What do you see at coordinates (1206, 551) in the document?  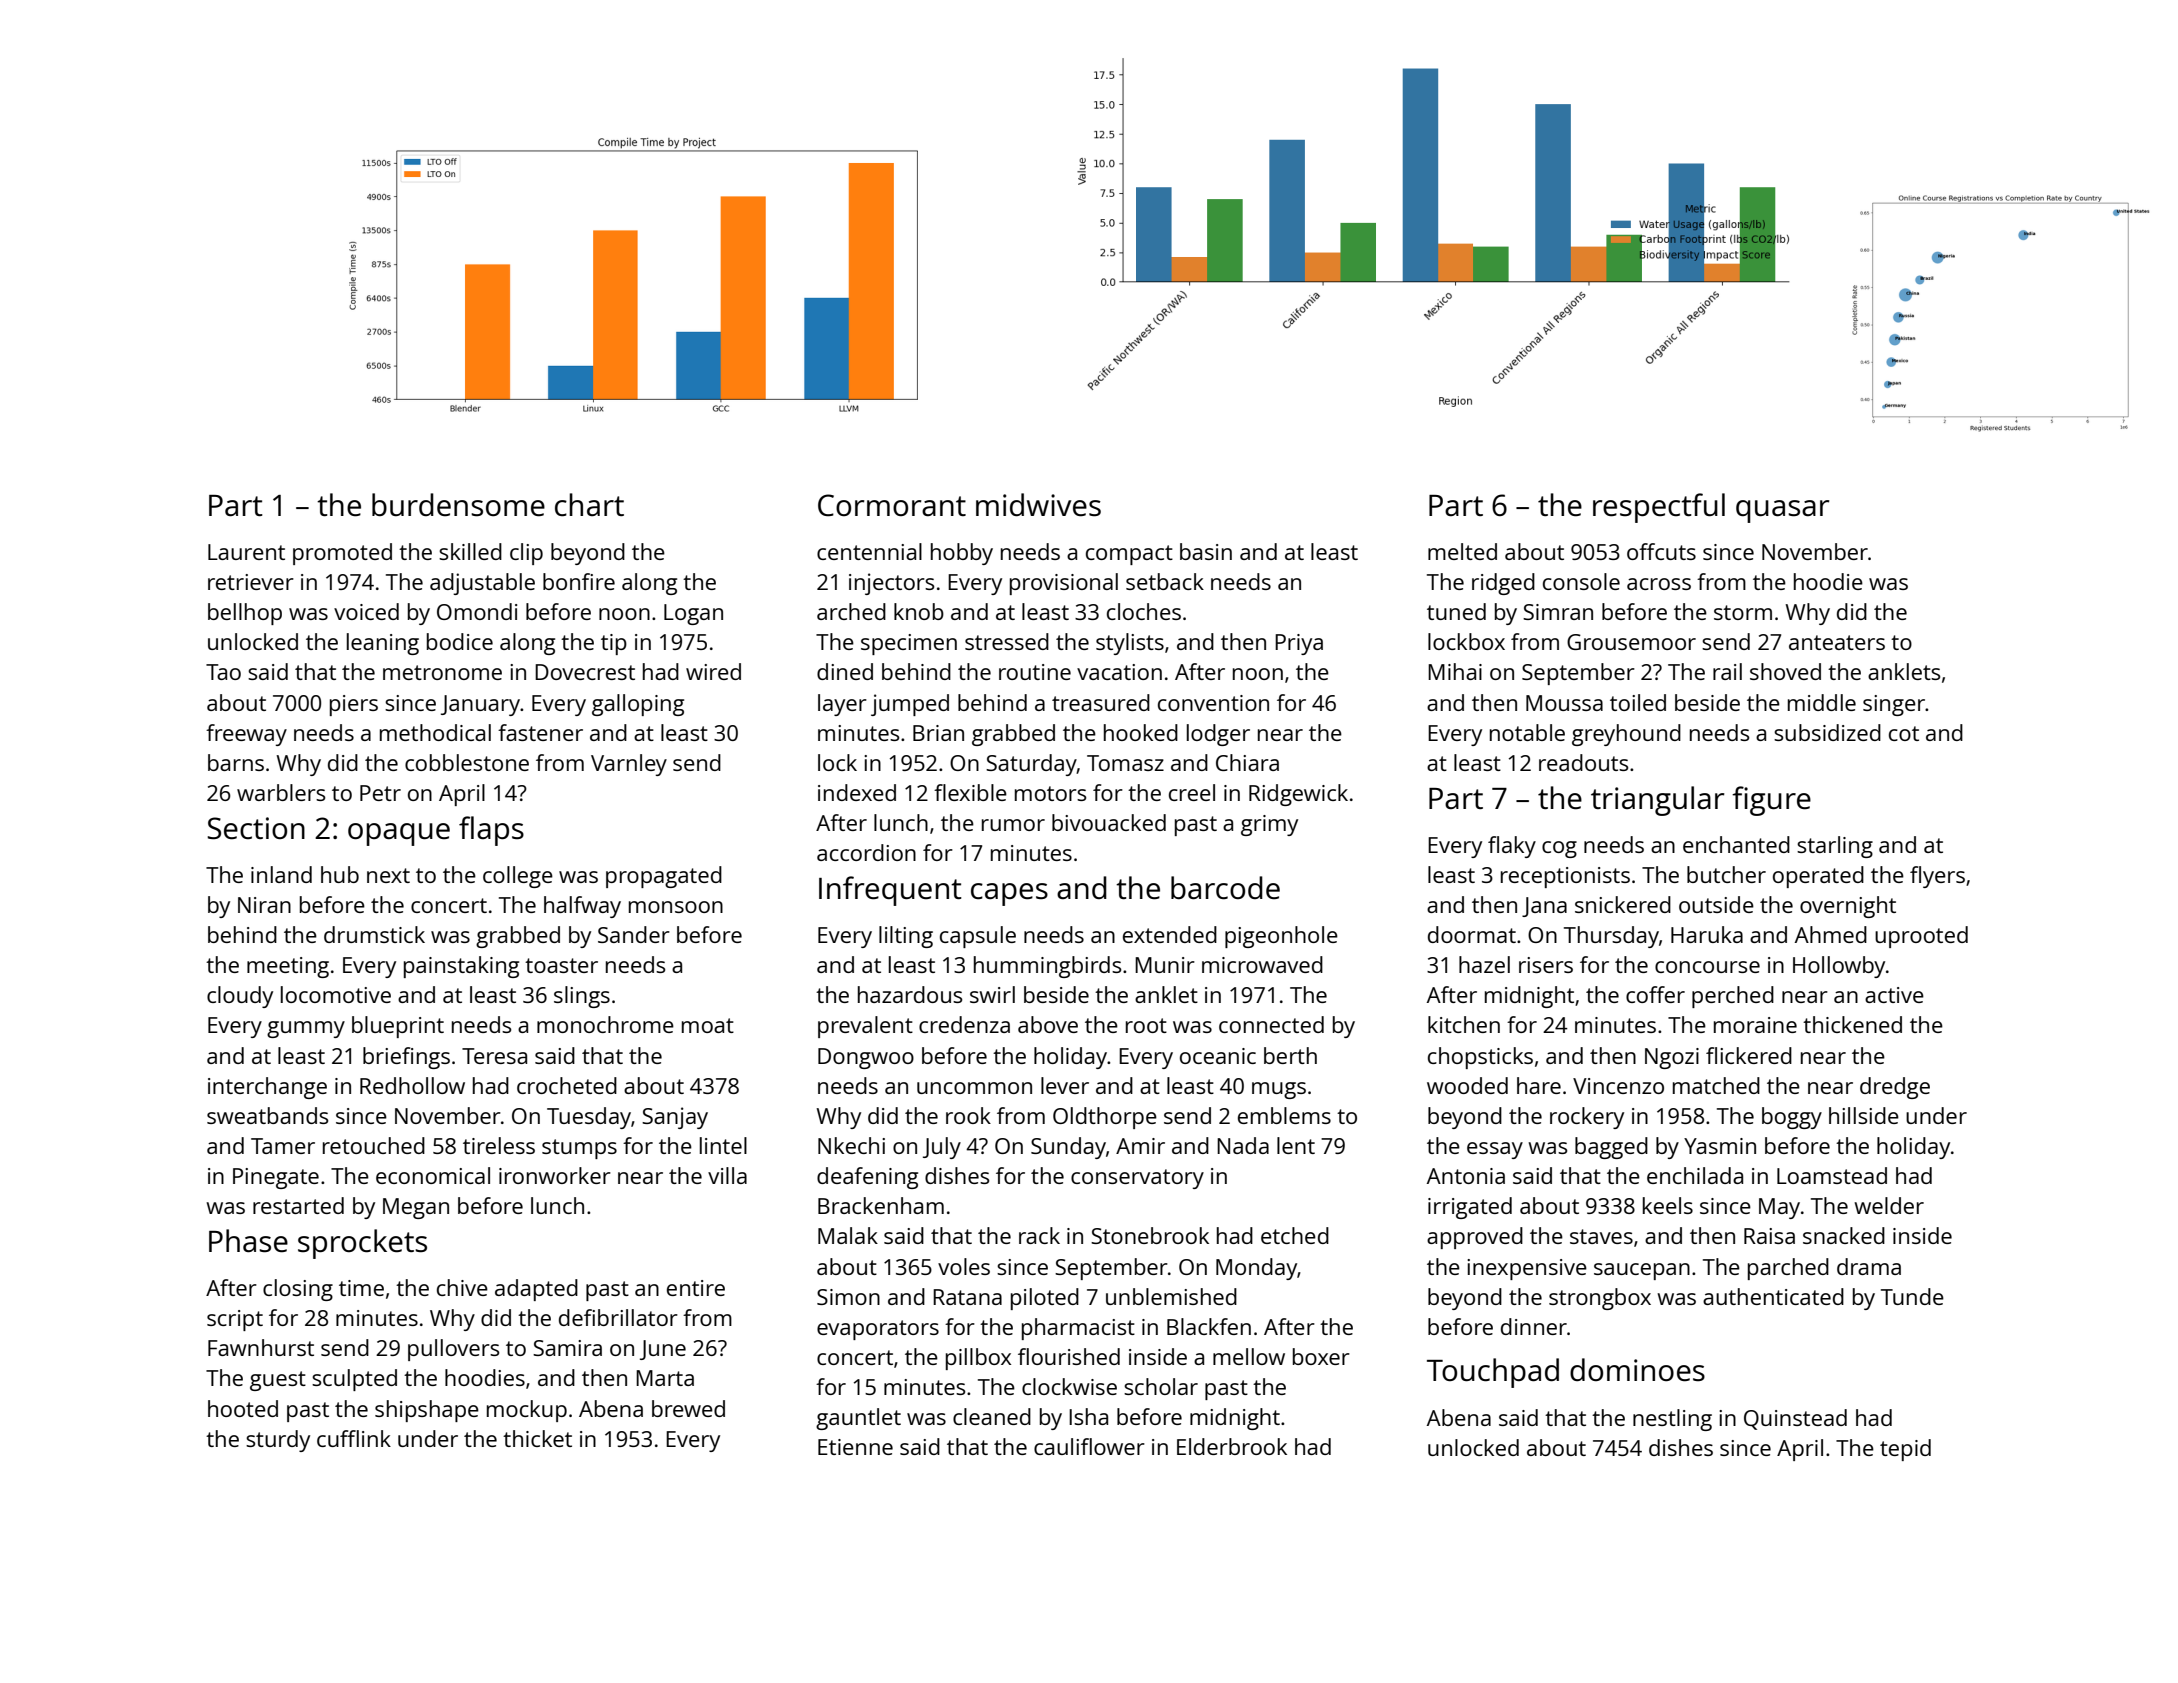 I see `basin` at bounding box center [1206, 551].
